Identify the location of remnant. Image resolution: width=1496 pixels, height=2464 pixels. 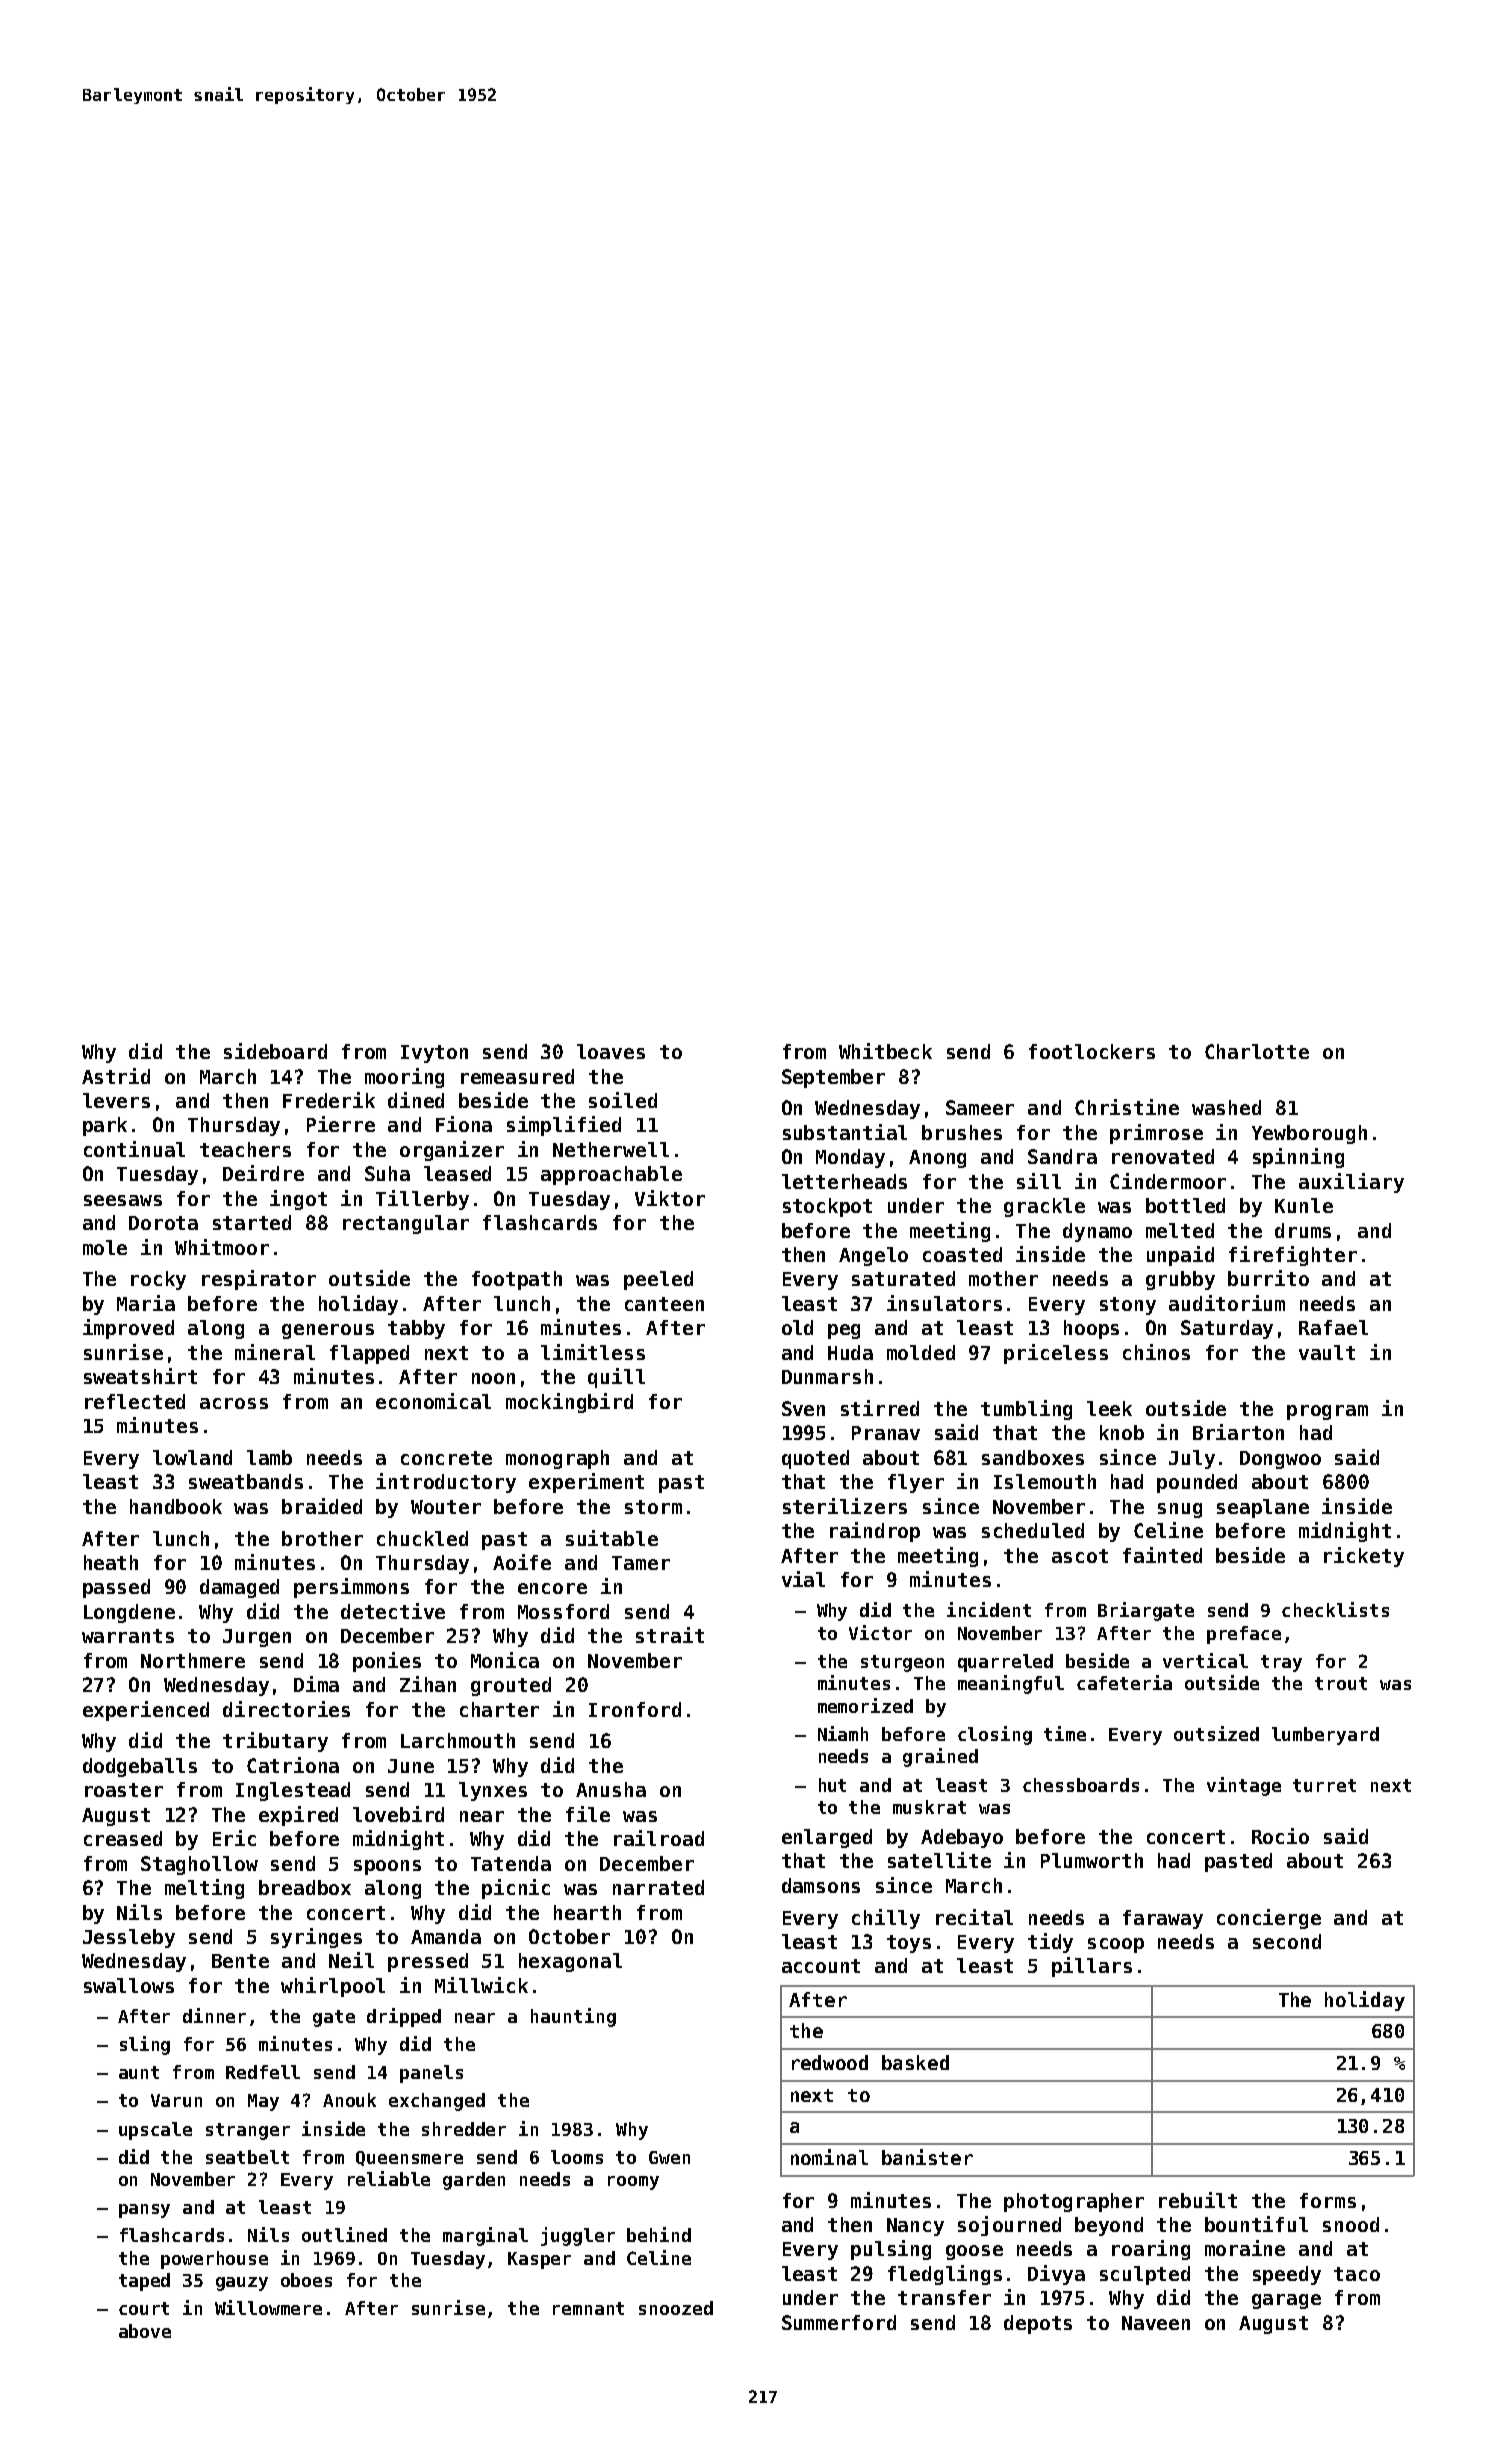
(588, 2308).
